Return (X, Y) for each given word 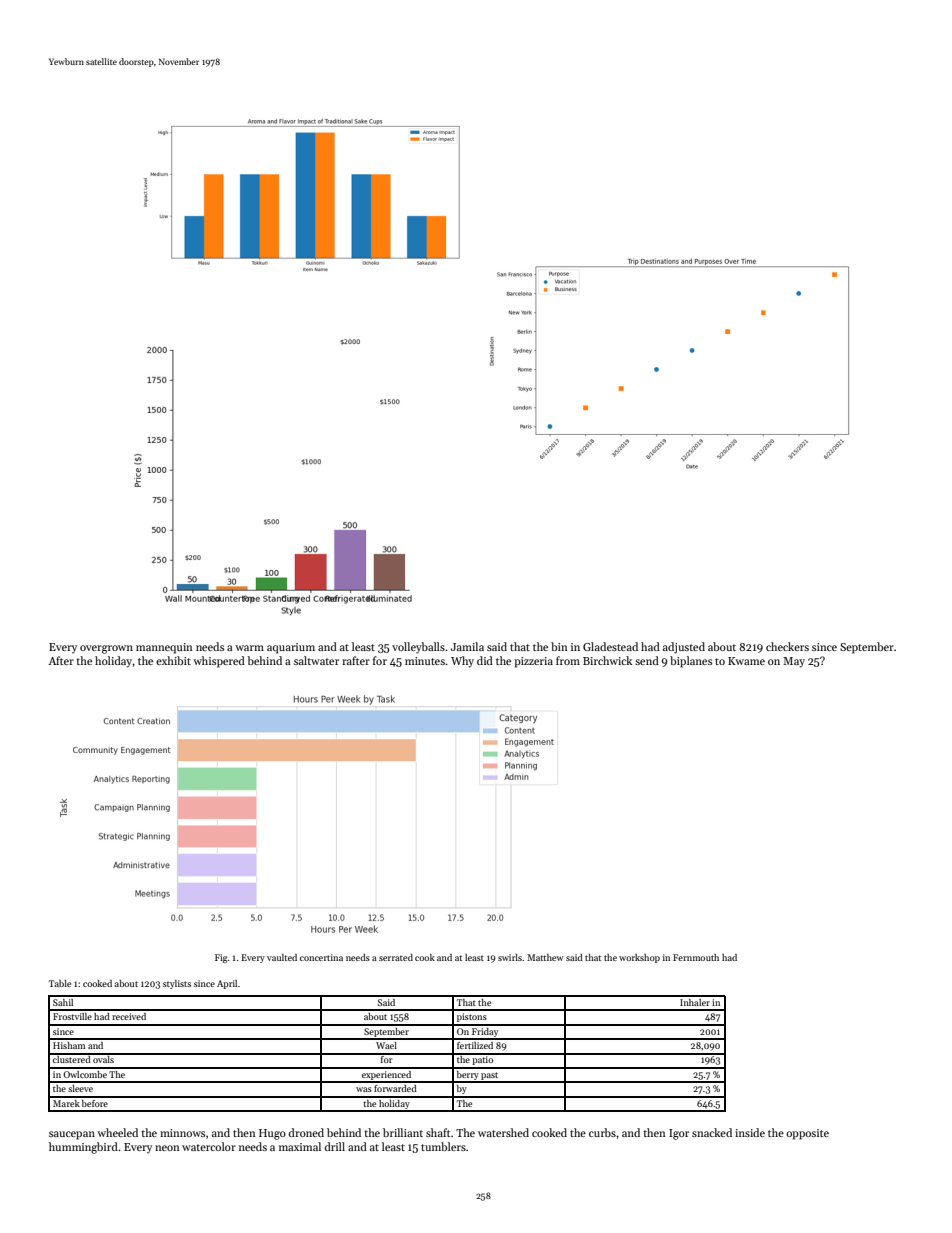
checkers (787, 646)
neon (167, 1148)
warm (249, 648)
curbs (602, 1132)
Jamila (467, 646)
